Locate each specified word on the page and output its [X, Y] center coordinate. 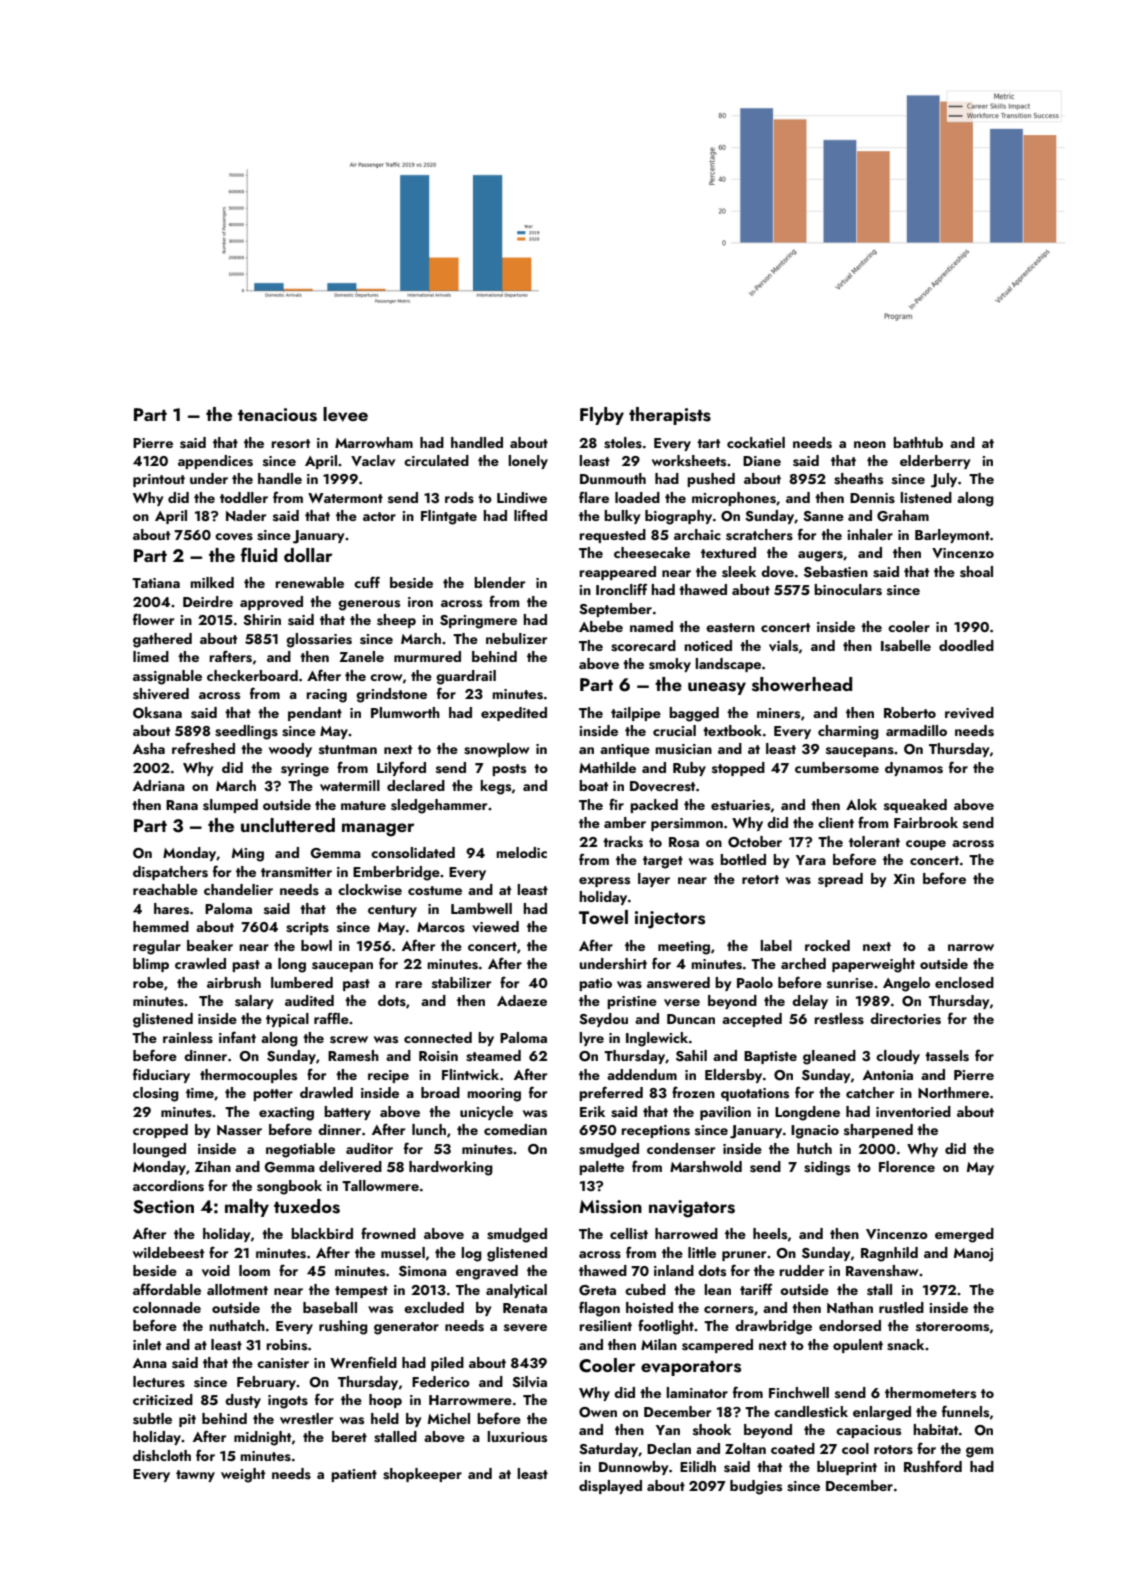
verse [682, 1003]
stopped [738, 769]
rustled [901, 1308]
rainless [188, 1038]
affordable [167, 1289]
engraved [487, 1272]
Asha [149, 749]
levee [345, 414]
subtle [152, 1419]
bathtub [918, 442]
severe [525, 1328]
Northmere [953, 1092]
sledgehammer [439, 806]
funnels [965, 1411]
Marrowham [374, 442]
